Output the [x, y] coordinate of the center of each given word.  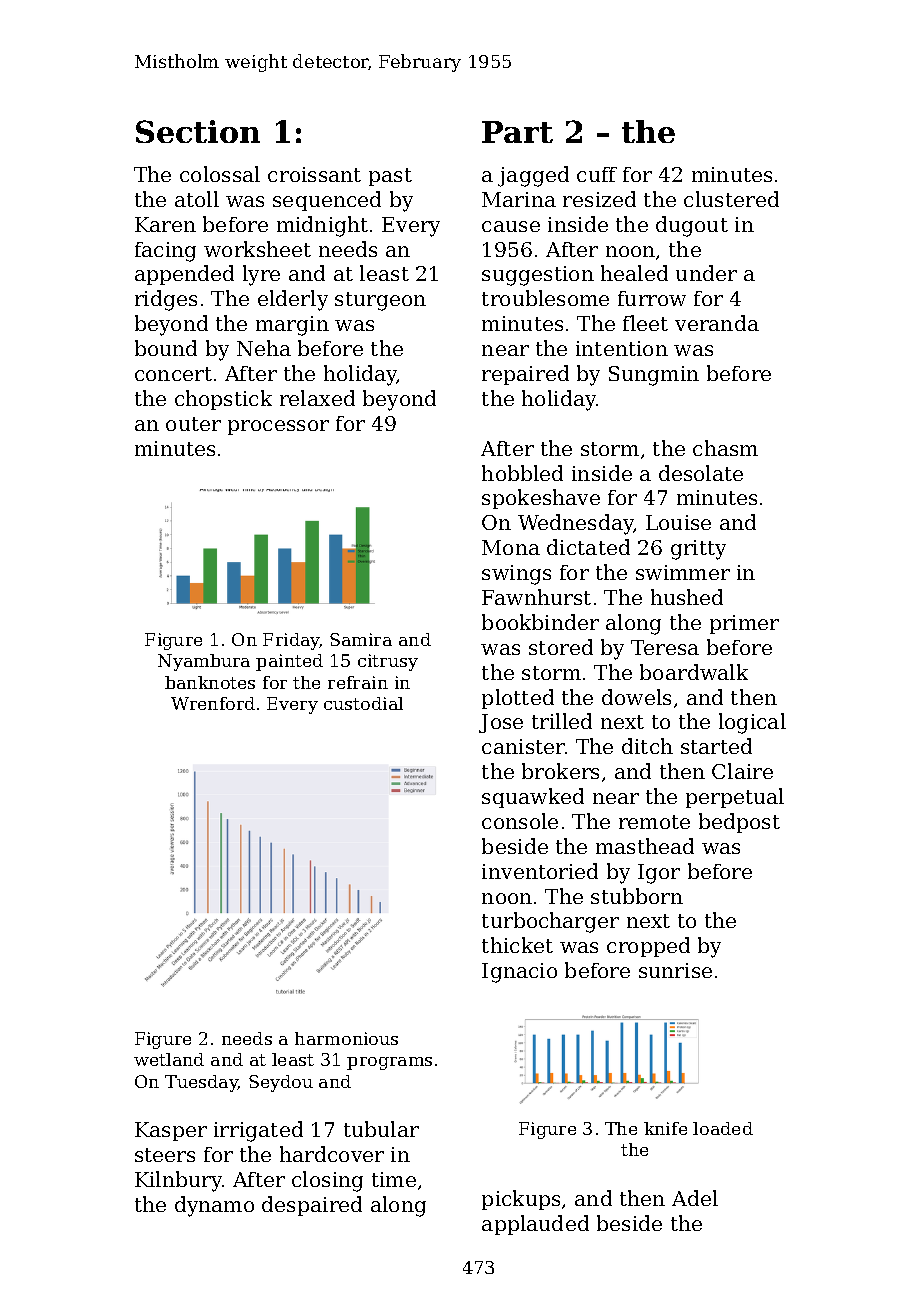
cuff [597, 174]
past [390, 177]
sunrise [675, 970]
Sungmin [654, 376]
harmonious [346, 1038]
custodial [363, 703]
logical [752, 723]
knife [665, 1128]
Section [198, 131]
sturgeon [380, 301]
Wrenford [213, 703]
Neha [264, 348]
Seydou [281, 1083]
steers [165, 1155]
